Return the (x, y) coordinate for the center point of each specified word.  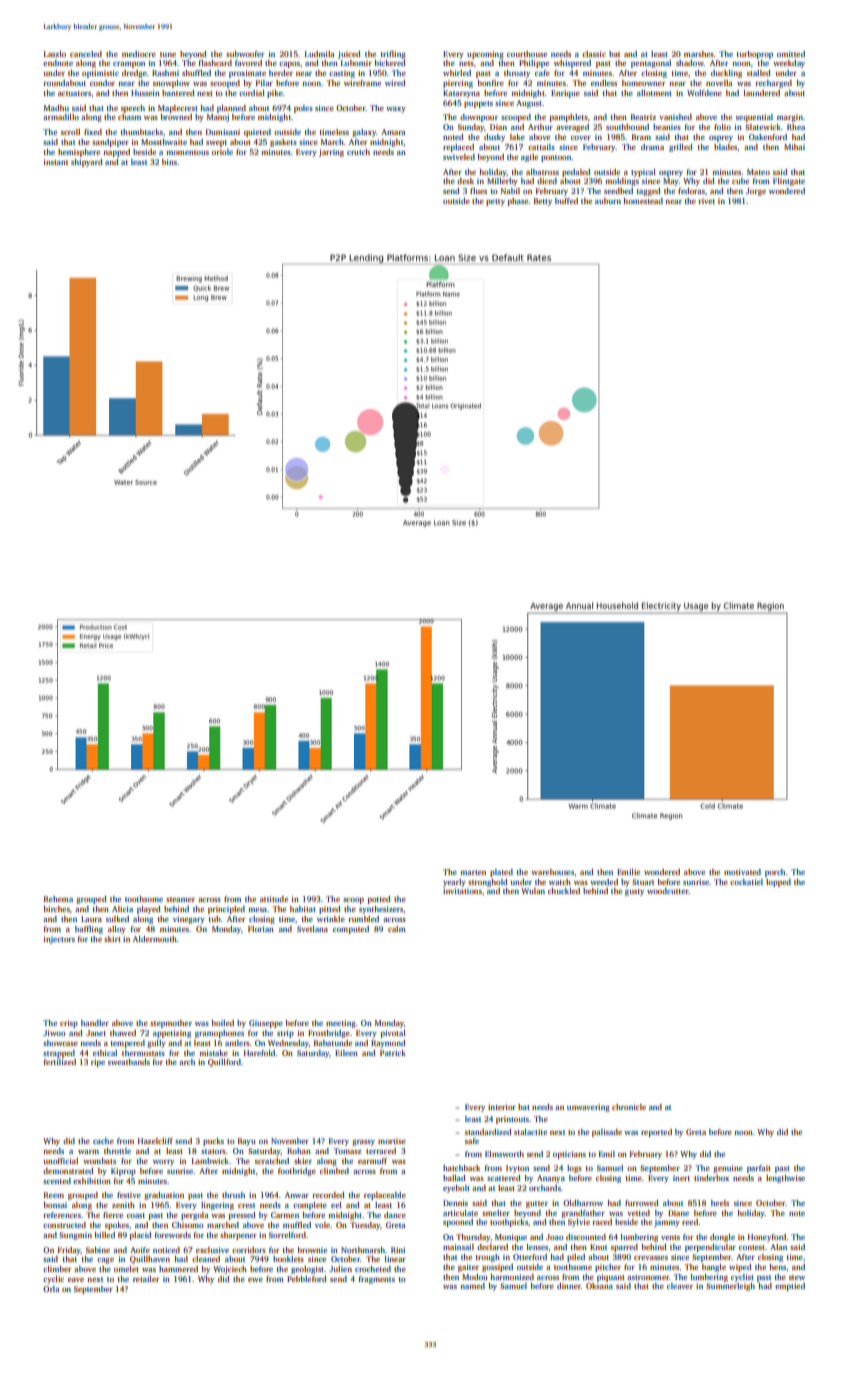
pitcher (608, 1268)
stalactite (530, 1132)
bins (169, 162)
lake (517, 137)
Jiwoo (54, 1033)
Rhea (796, 127)
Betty (543, 202)
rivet (706, 201)
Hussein (145, 93)
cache (103, 1141)
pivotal (393, 1034)
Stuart (643, 882)
